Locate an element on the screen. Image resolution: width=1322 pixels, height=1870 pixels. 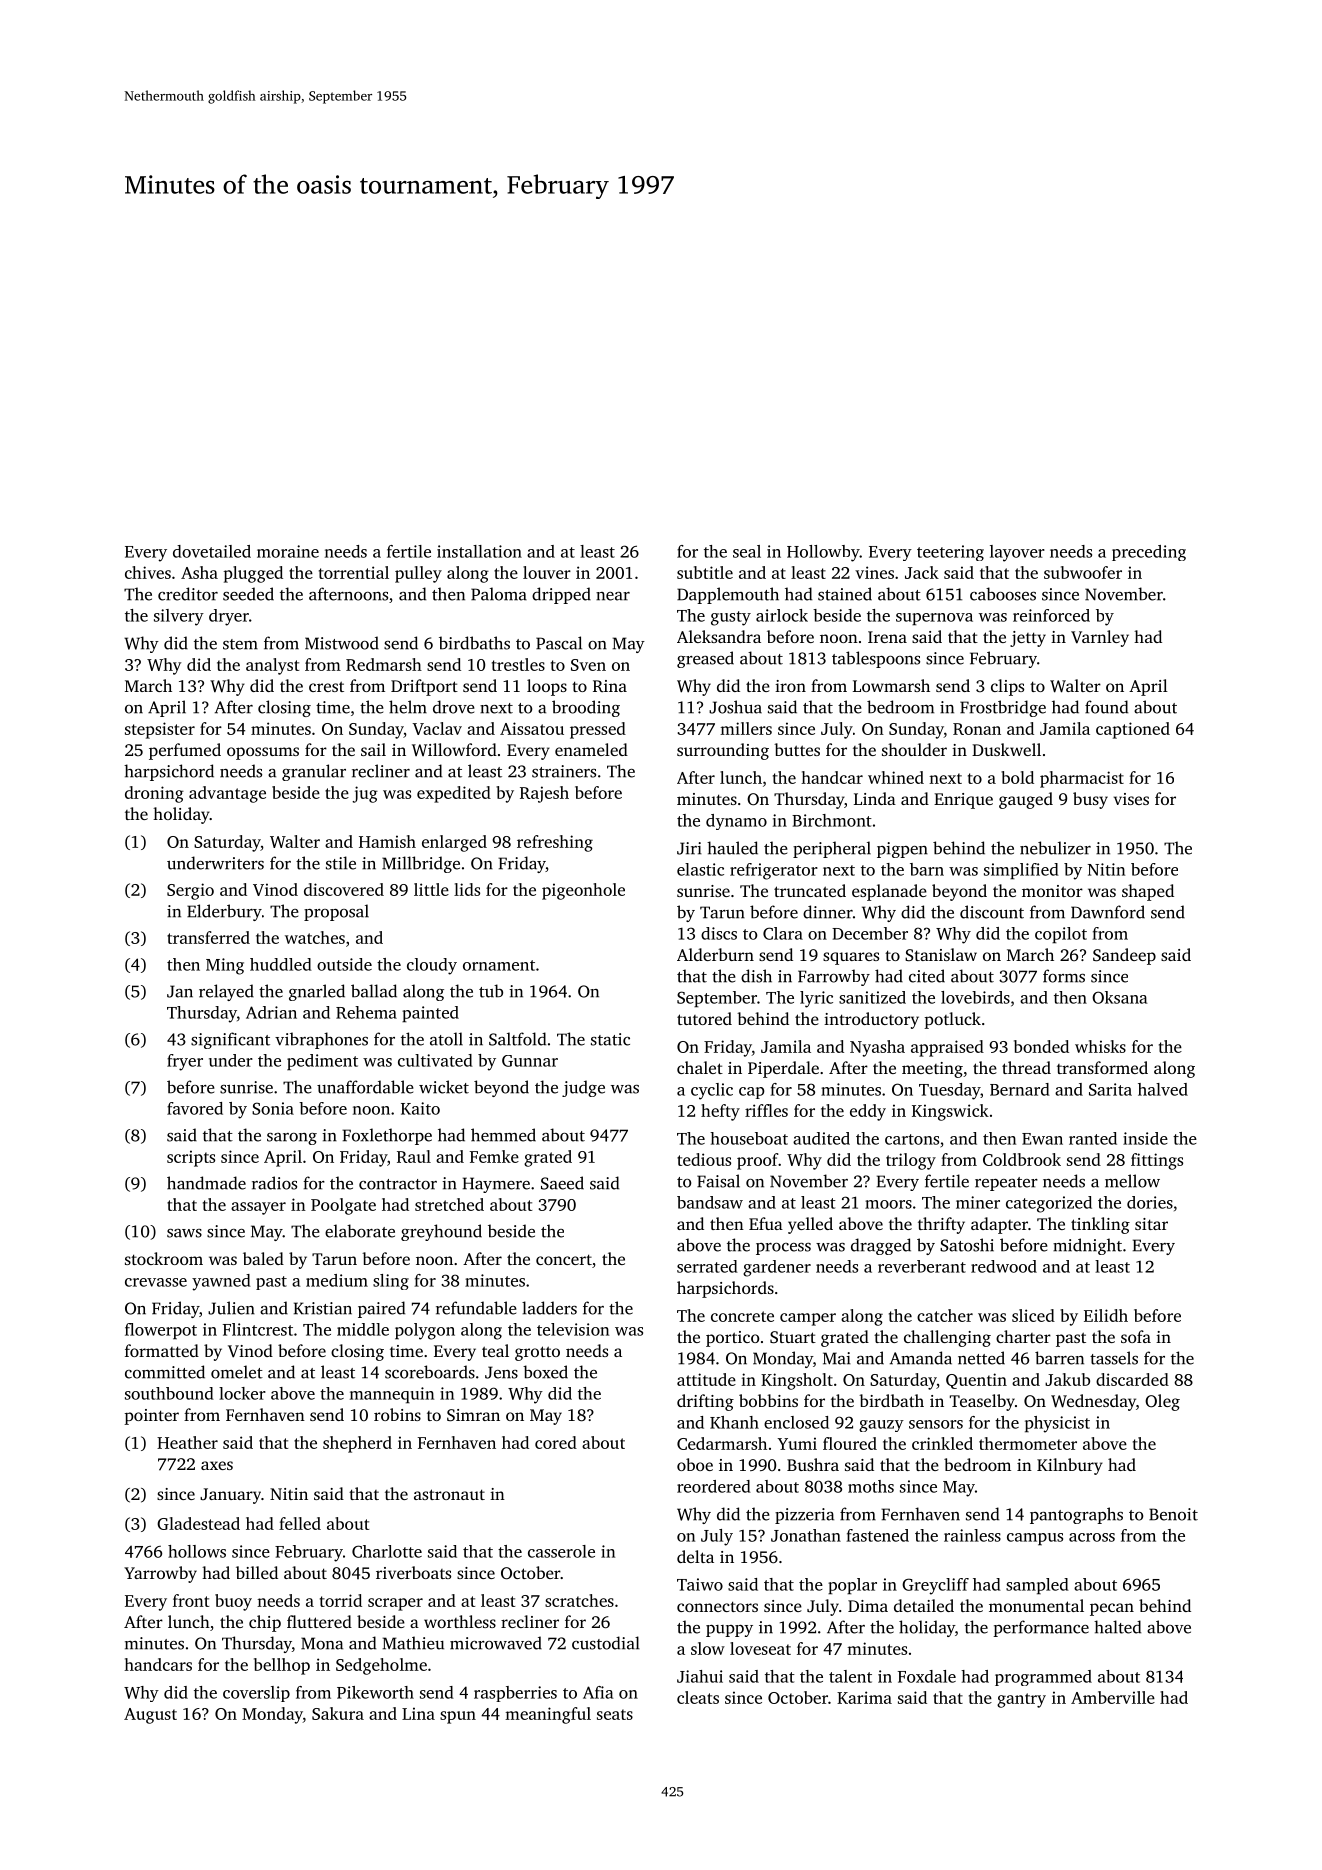
fryer is located at coordinates (185, 1062).
